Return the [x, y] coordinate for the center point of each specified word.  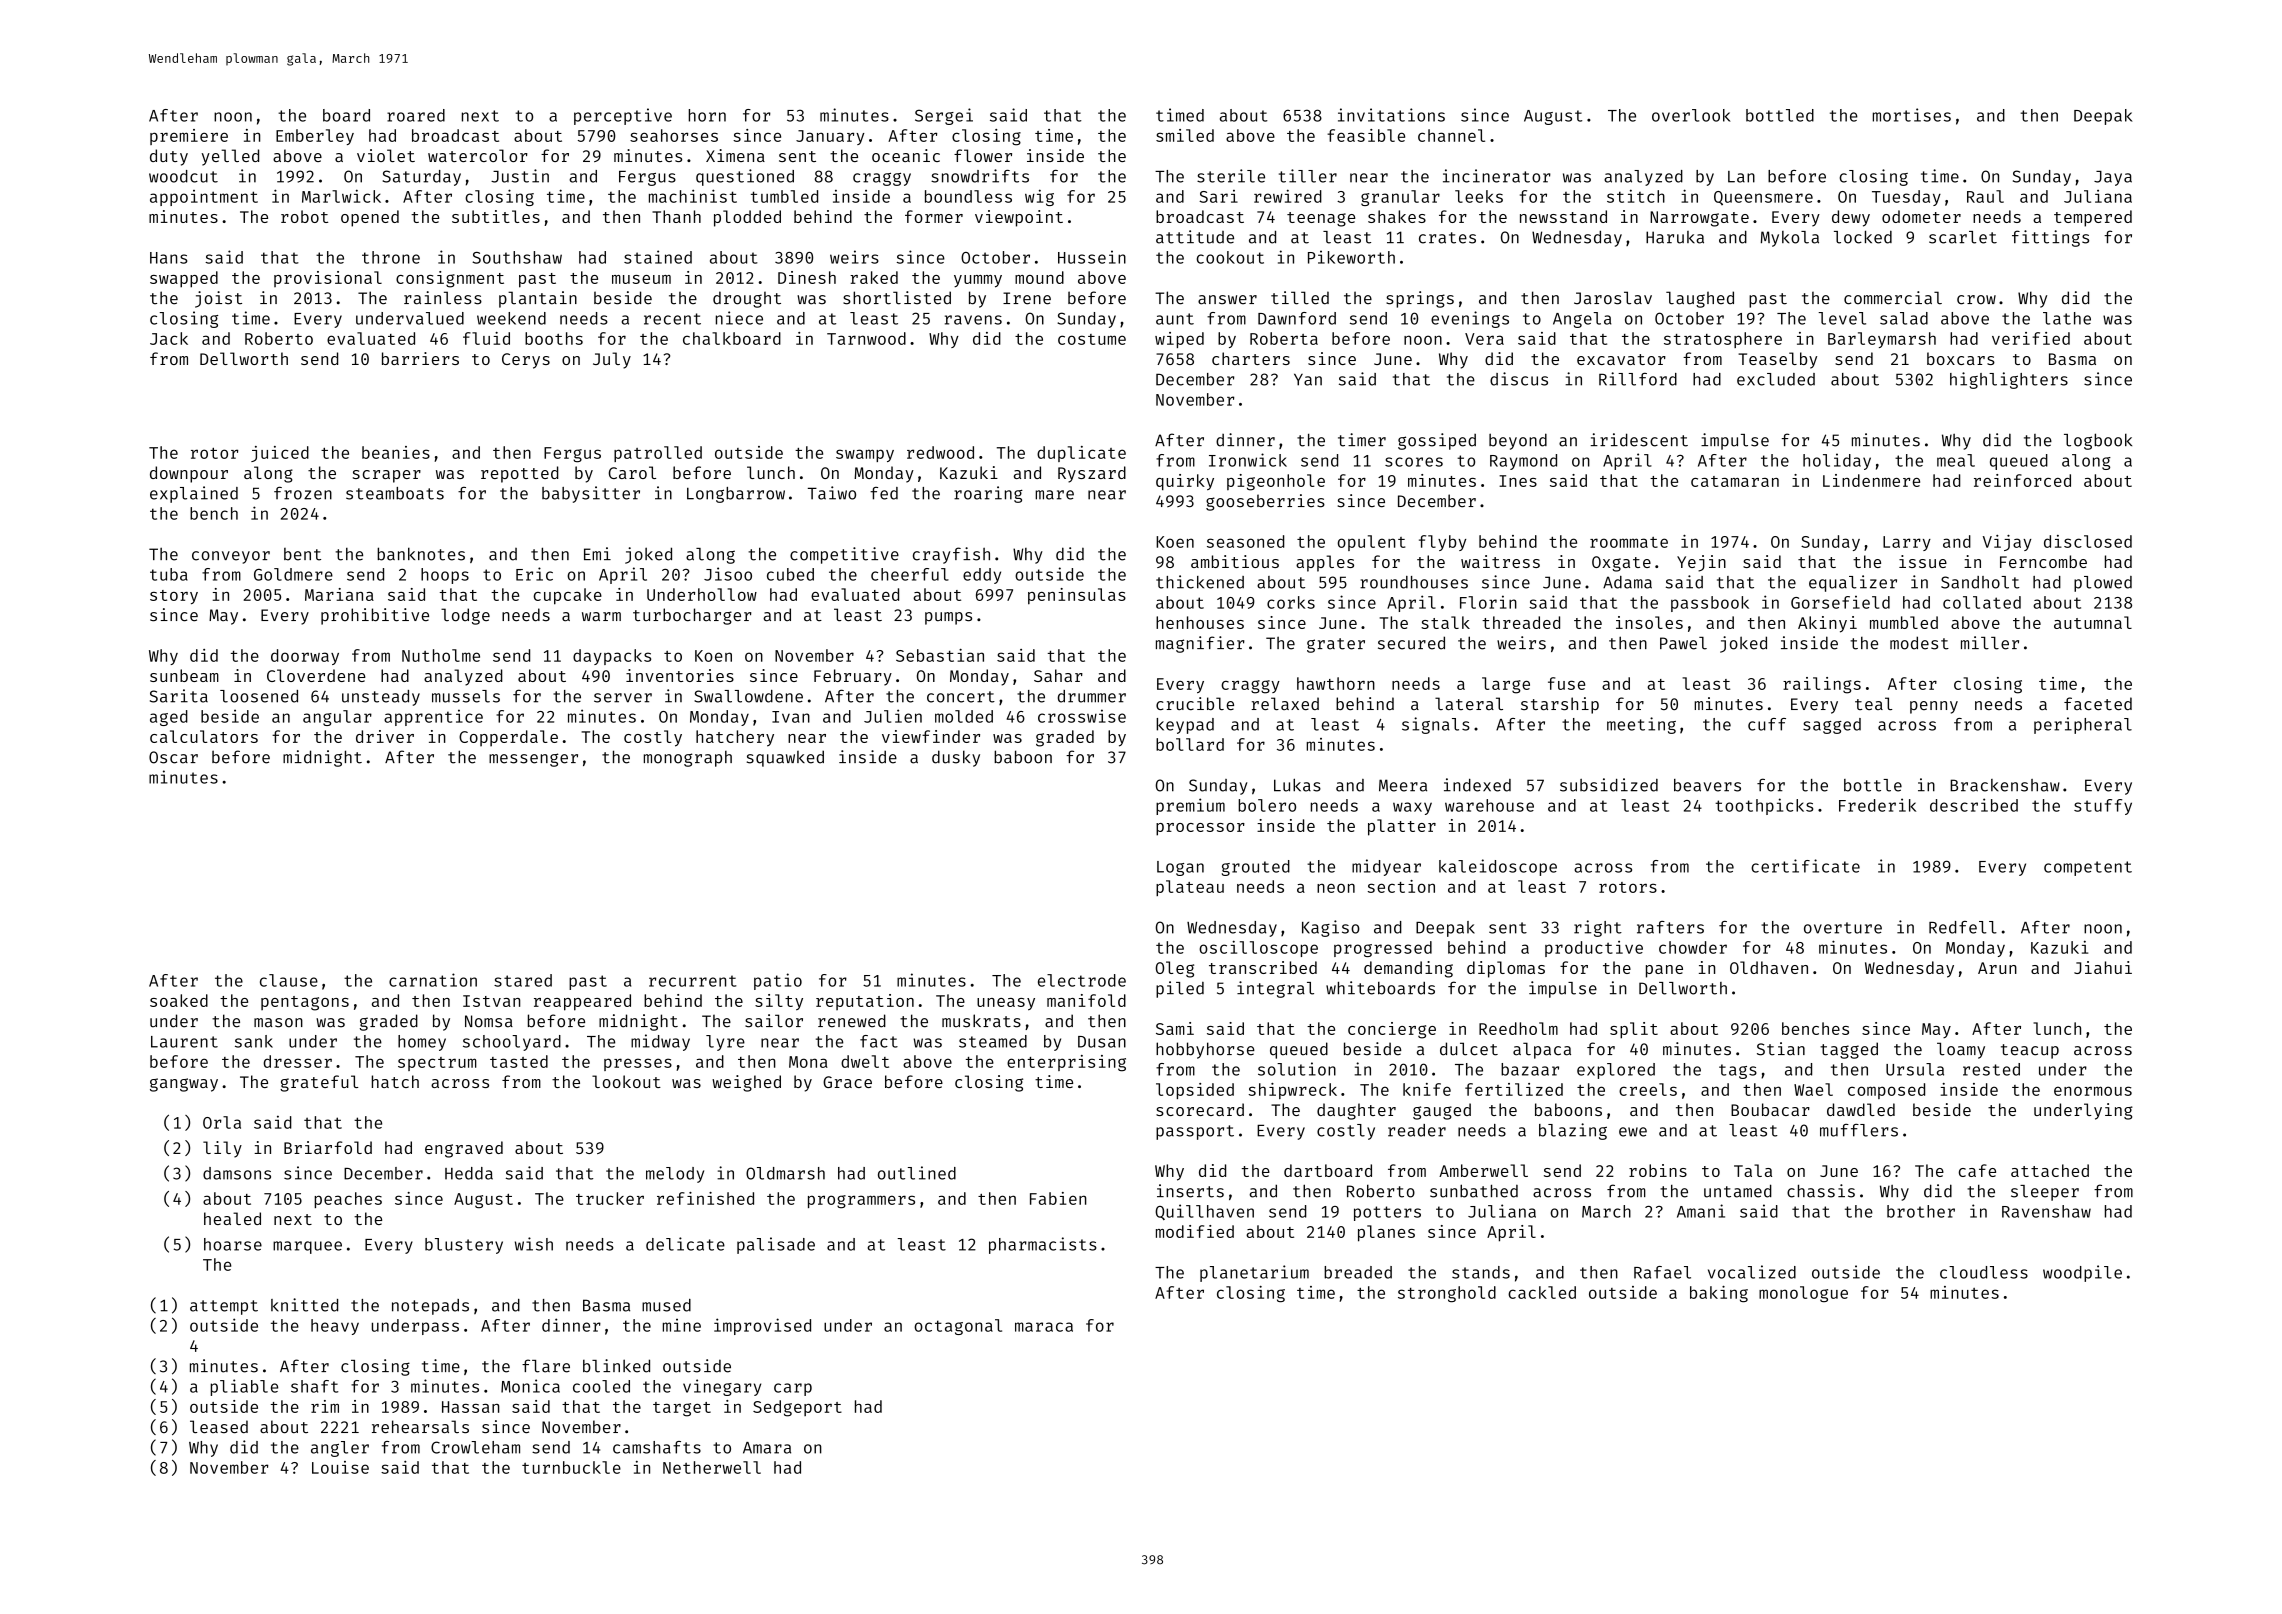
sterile [1231, 176]
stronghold [1447, 1294]
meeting [1641, 725]
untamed [1738, 1191]
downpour [189, 474]
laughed [1700, 299]
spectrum [437, 1064]
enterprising [1066, 1063]
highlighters [2009, 380]
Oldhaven [1769, 967]
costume [1092, 339]
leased [219, 1426]
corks [1291, 602]
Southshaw [517, 257]
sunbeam [184, 675]
